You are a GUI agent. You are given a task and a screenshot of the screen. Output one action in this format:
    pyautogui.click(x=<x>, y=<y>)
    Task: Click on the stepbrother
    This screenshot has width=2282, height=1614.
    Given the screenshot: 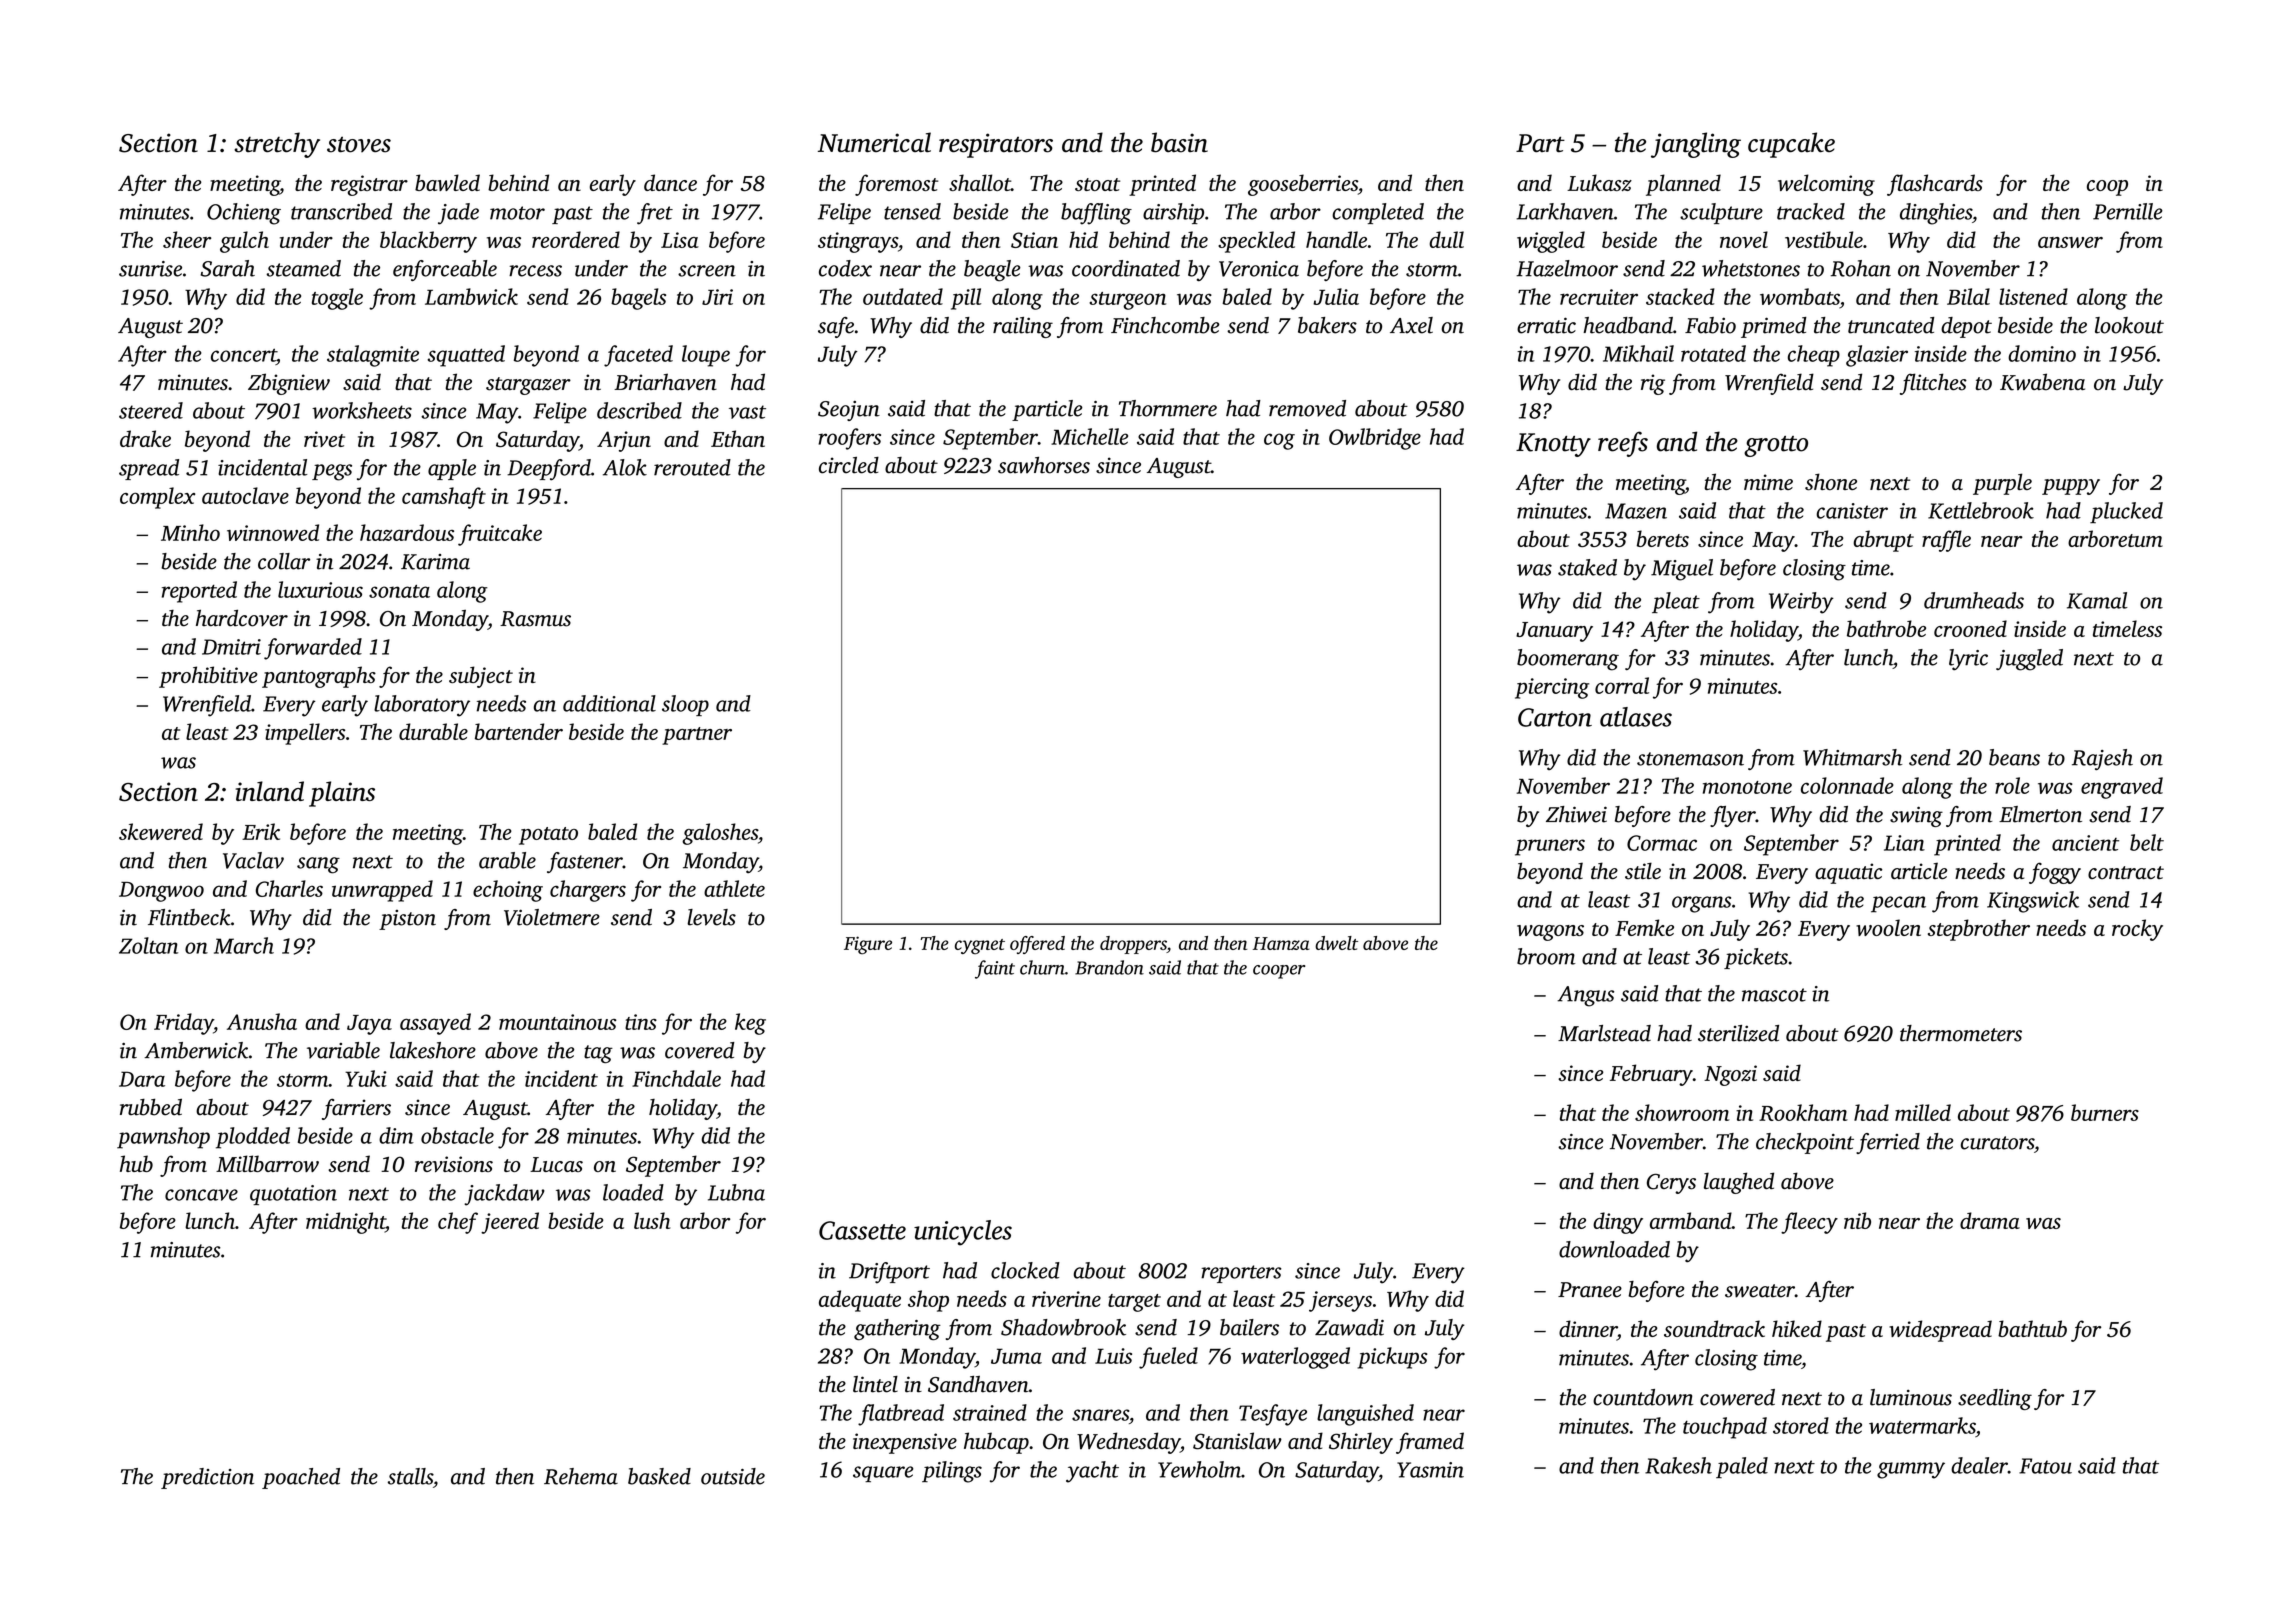 What is the action you would take?
    pyautogui.click(x=1979, y=930)
